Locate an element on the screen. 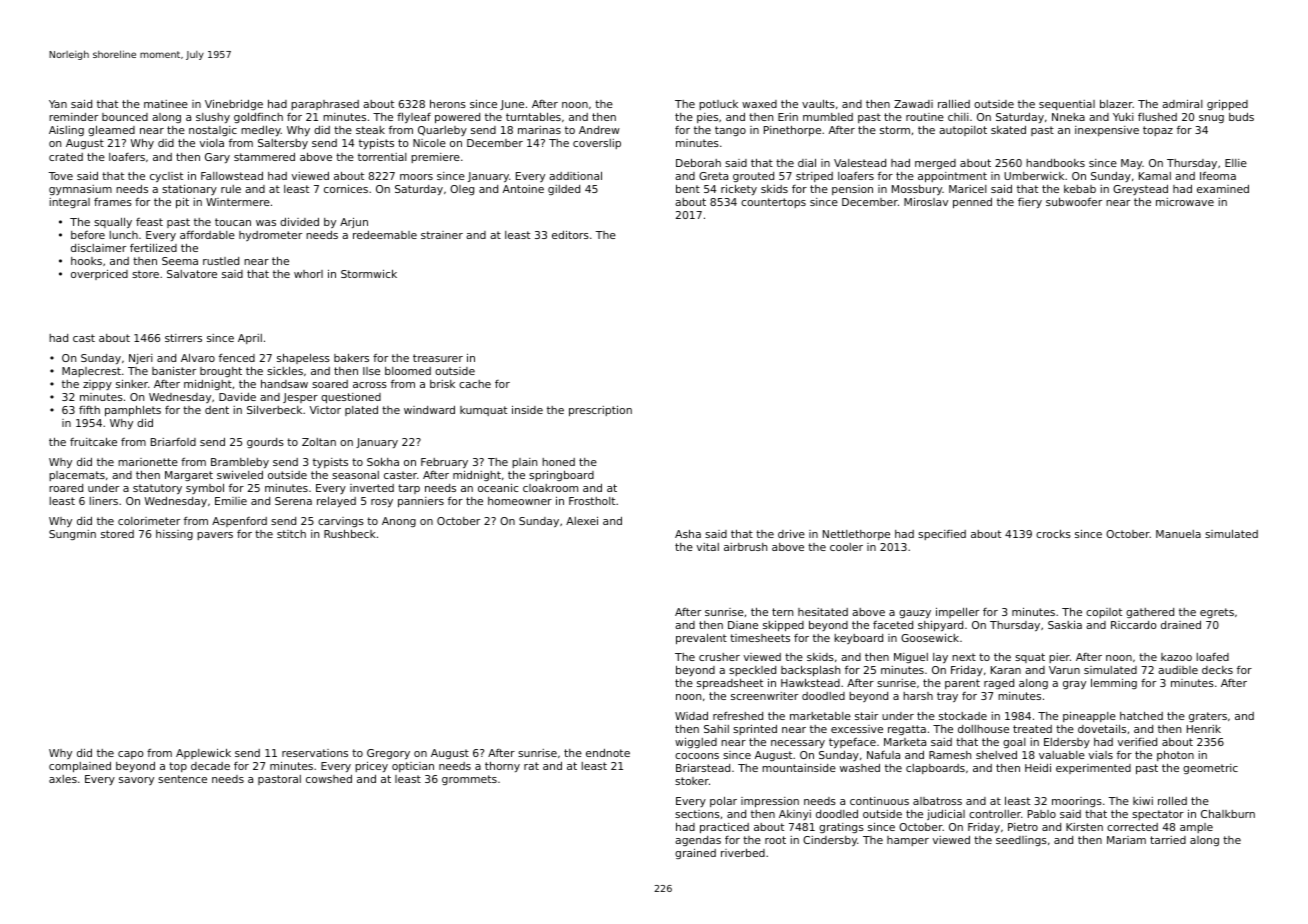  countertops is located at coordinates (773, 203).
